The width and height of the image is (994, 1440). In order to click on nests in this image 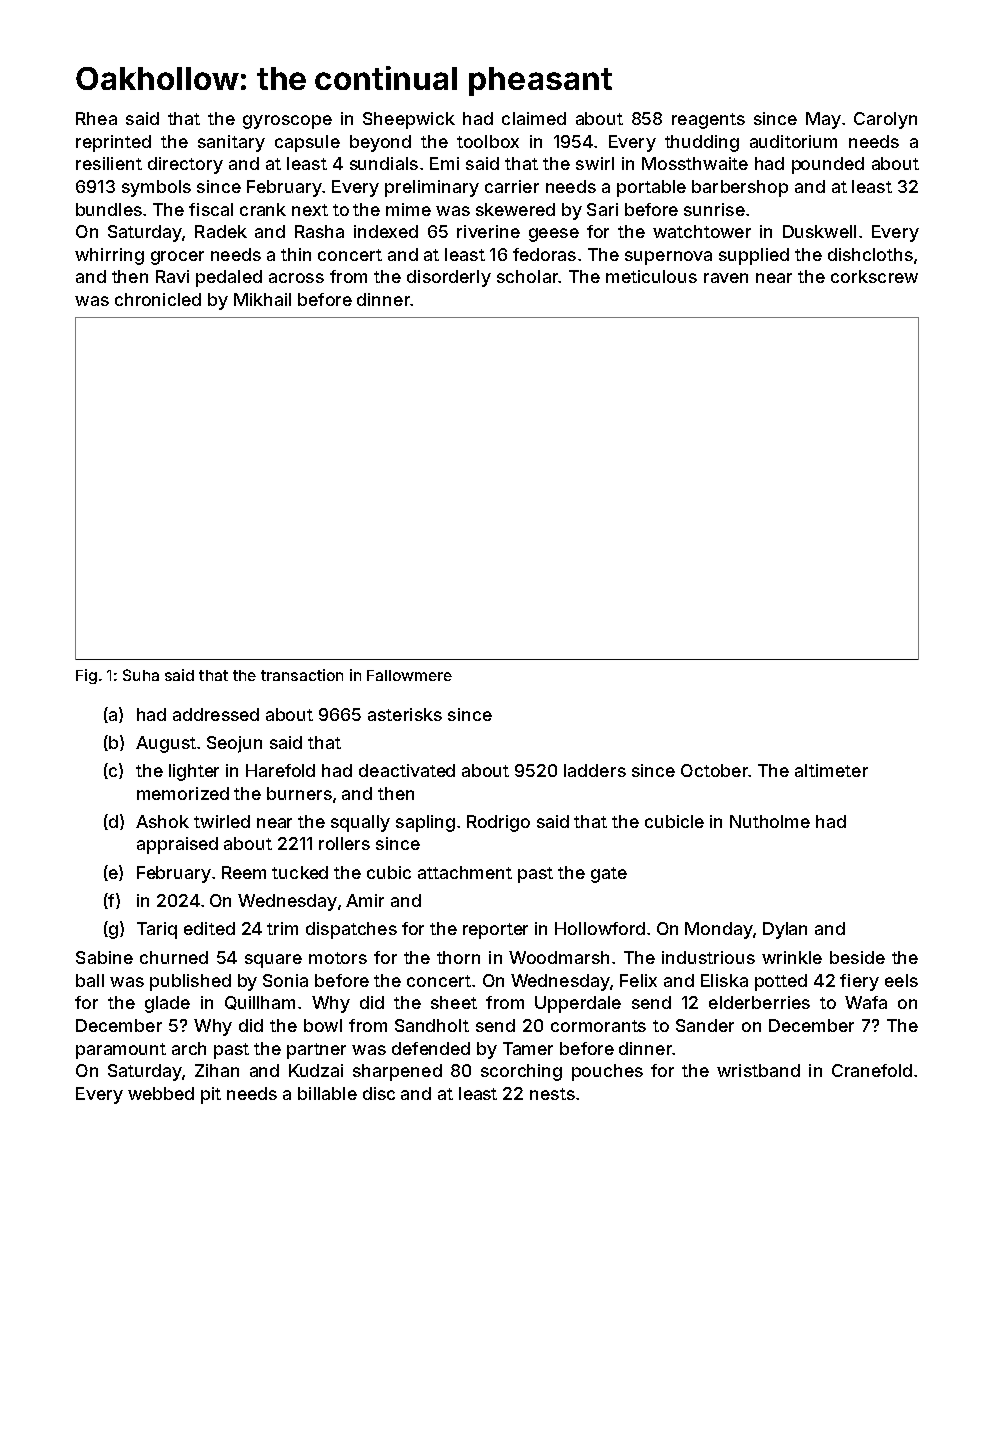, I will do `click(552, 1094)`.
